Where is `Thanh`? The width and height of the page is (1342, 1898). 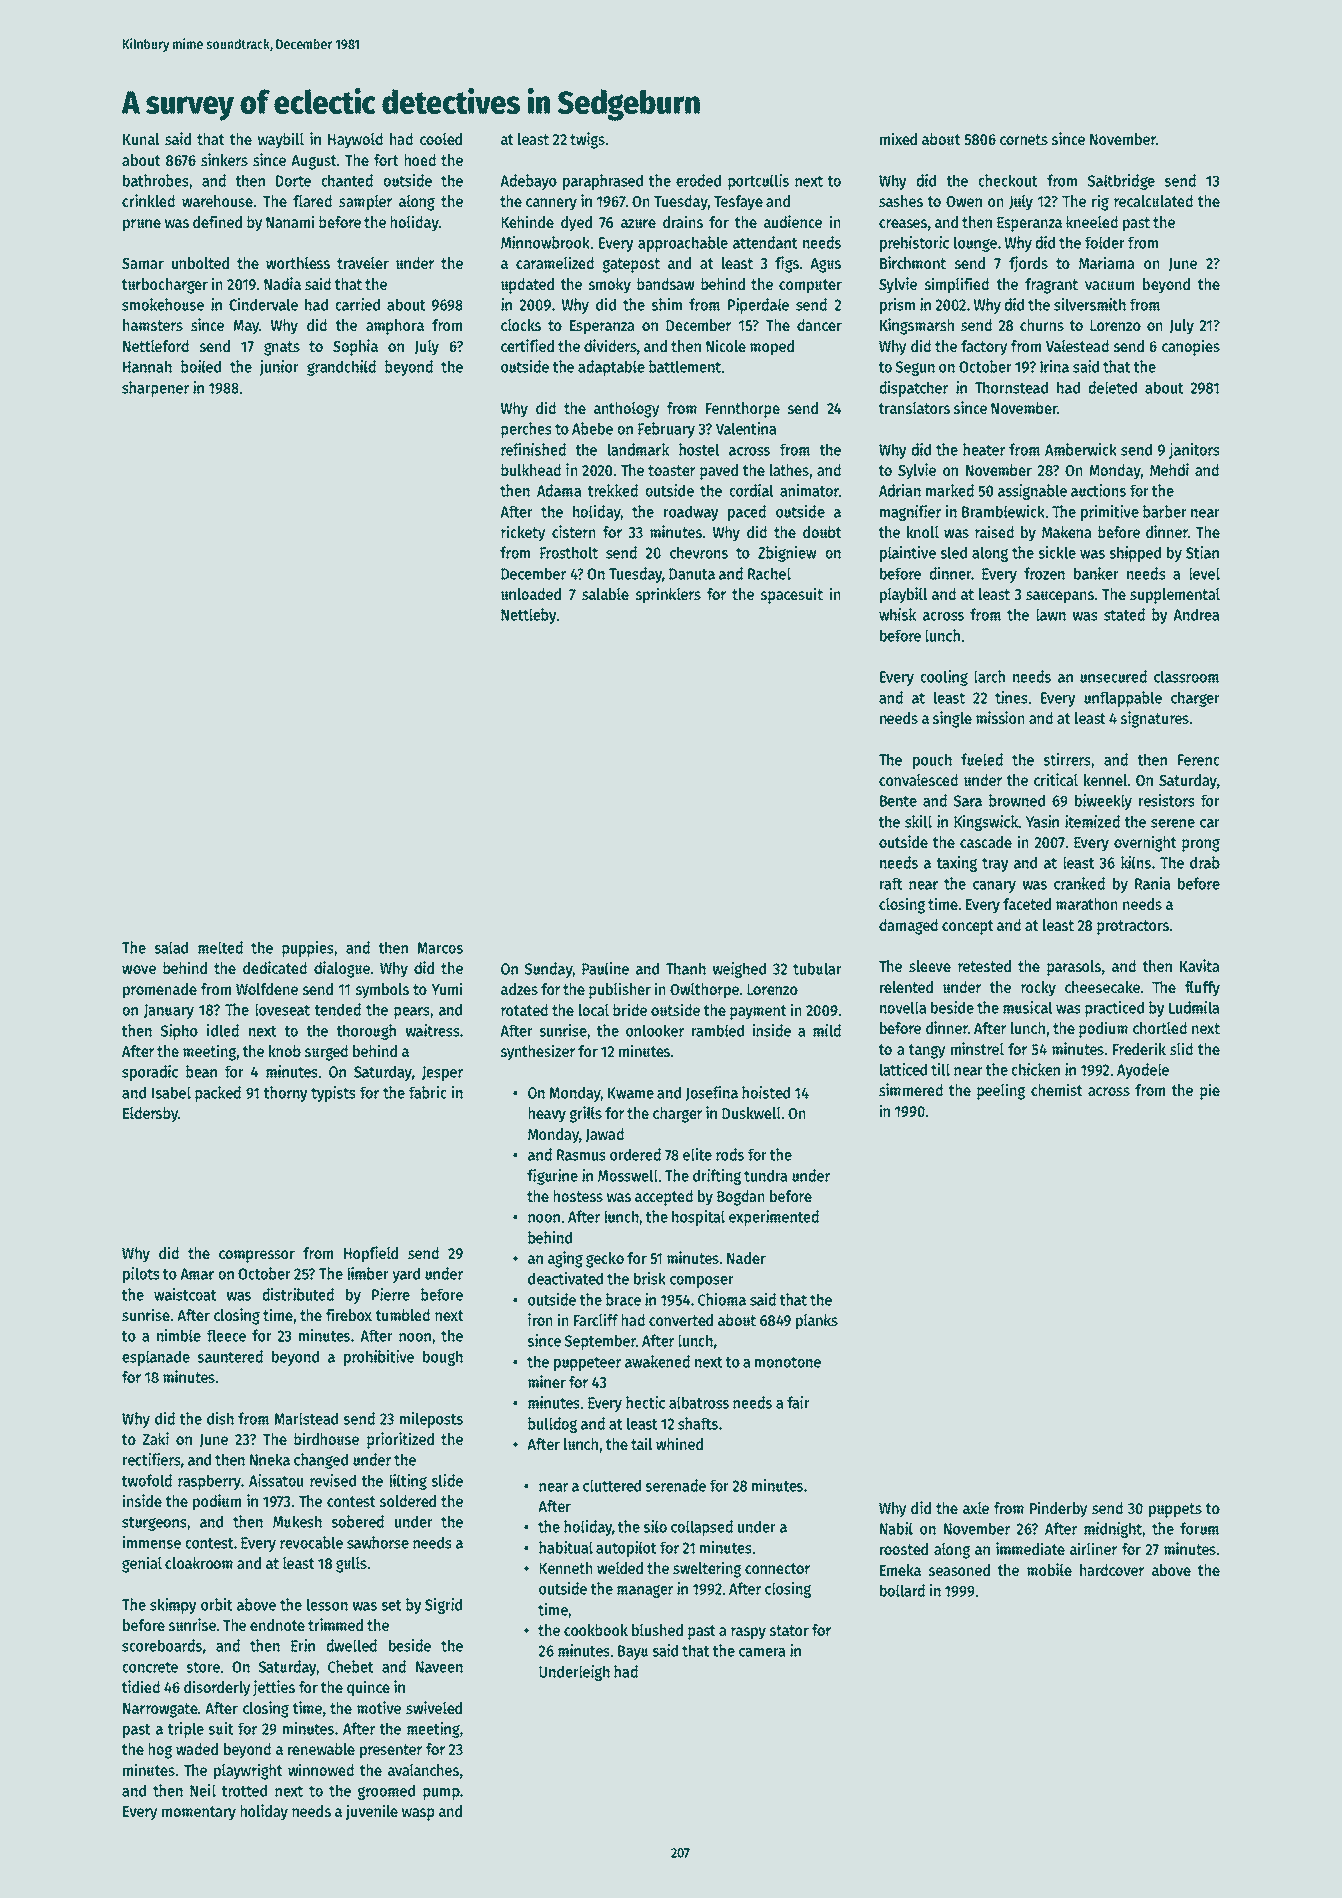 Thanh is located at coordinates (686, 968).
